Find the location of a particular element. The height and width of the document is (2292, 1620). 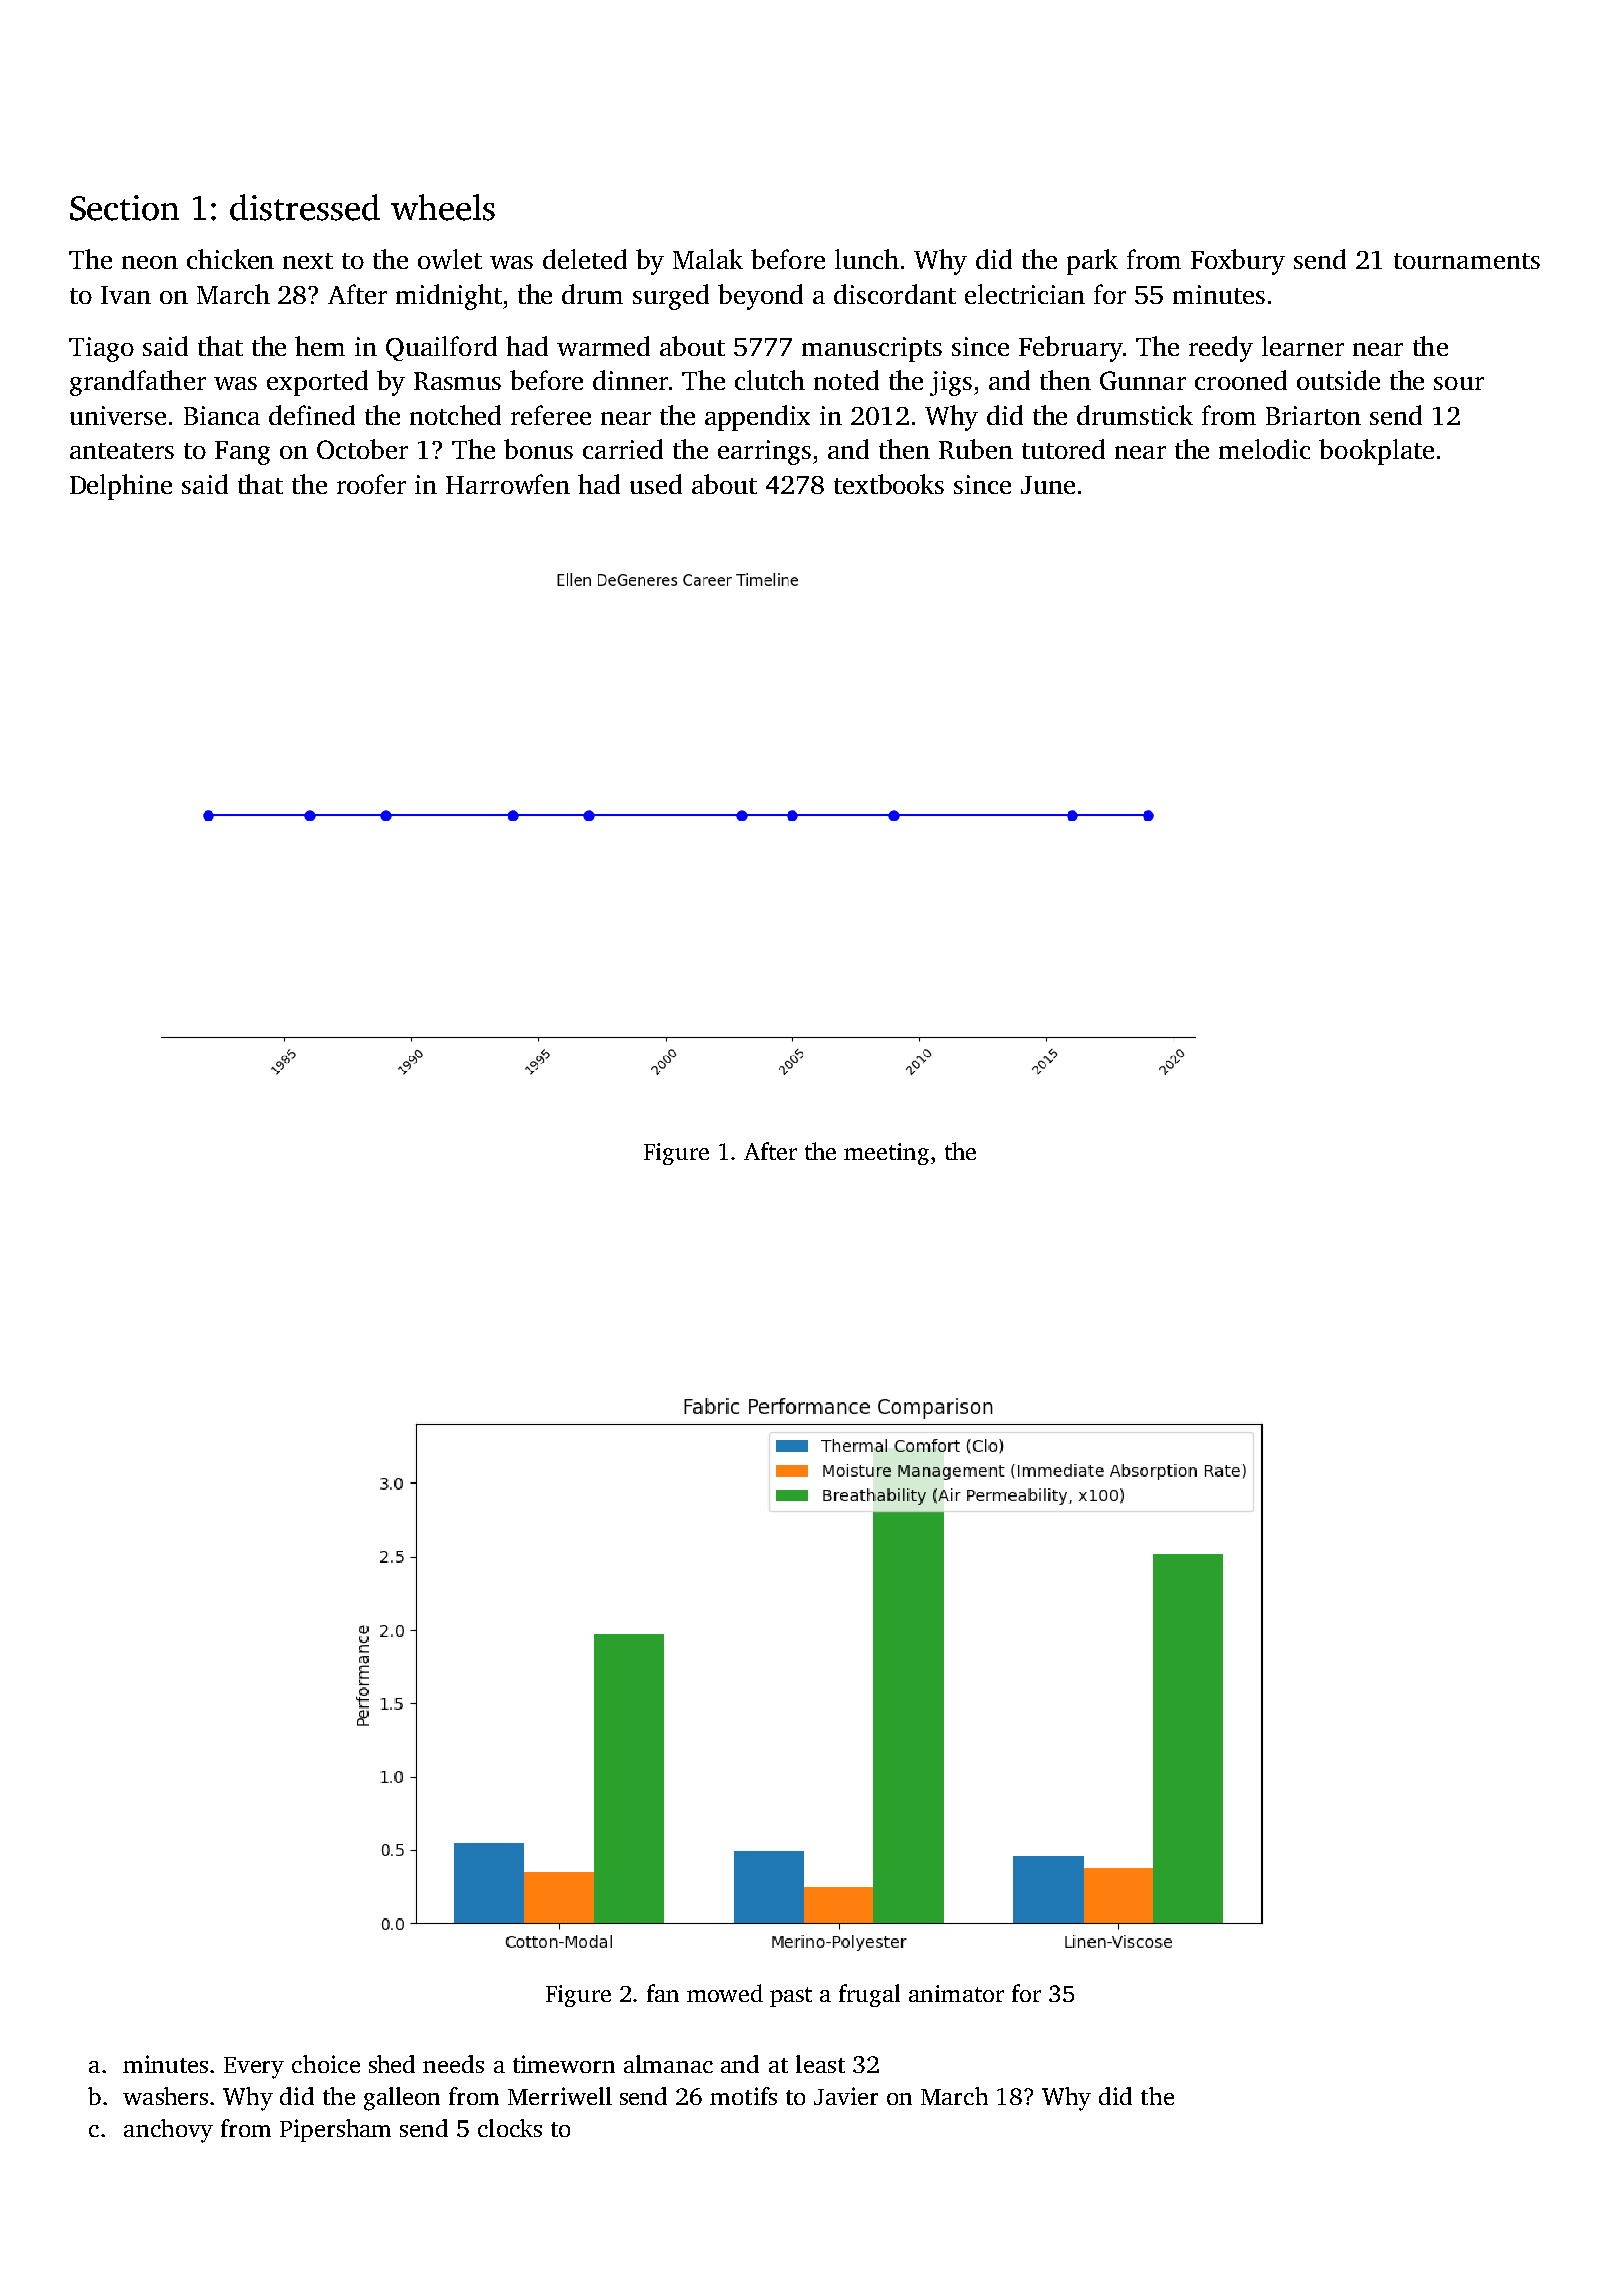

Every is located at coordinates (254, 2068).
